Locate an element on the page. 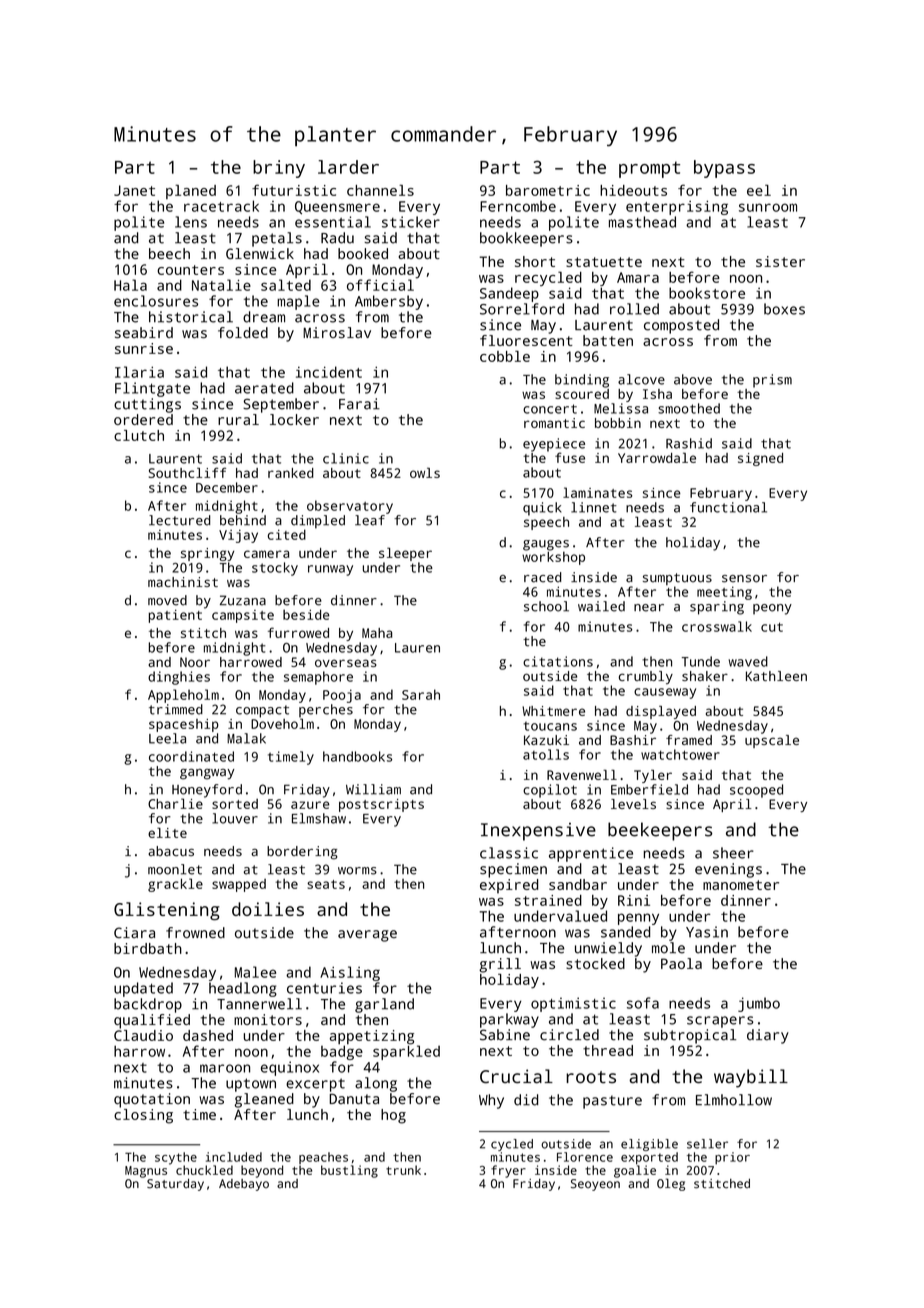 The image size is (924, 1308). prism is located at coordinates (772, 381).
